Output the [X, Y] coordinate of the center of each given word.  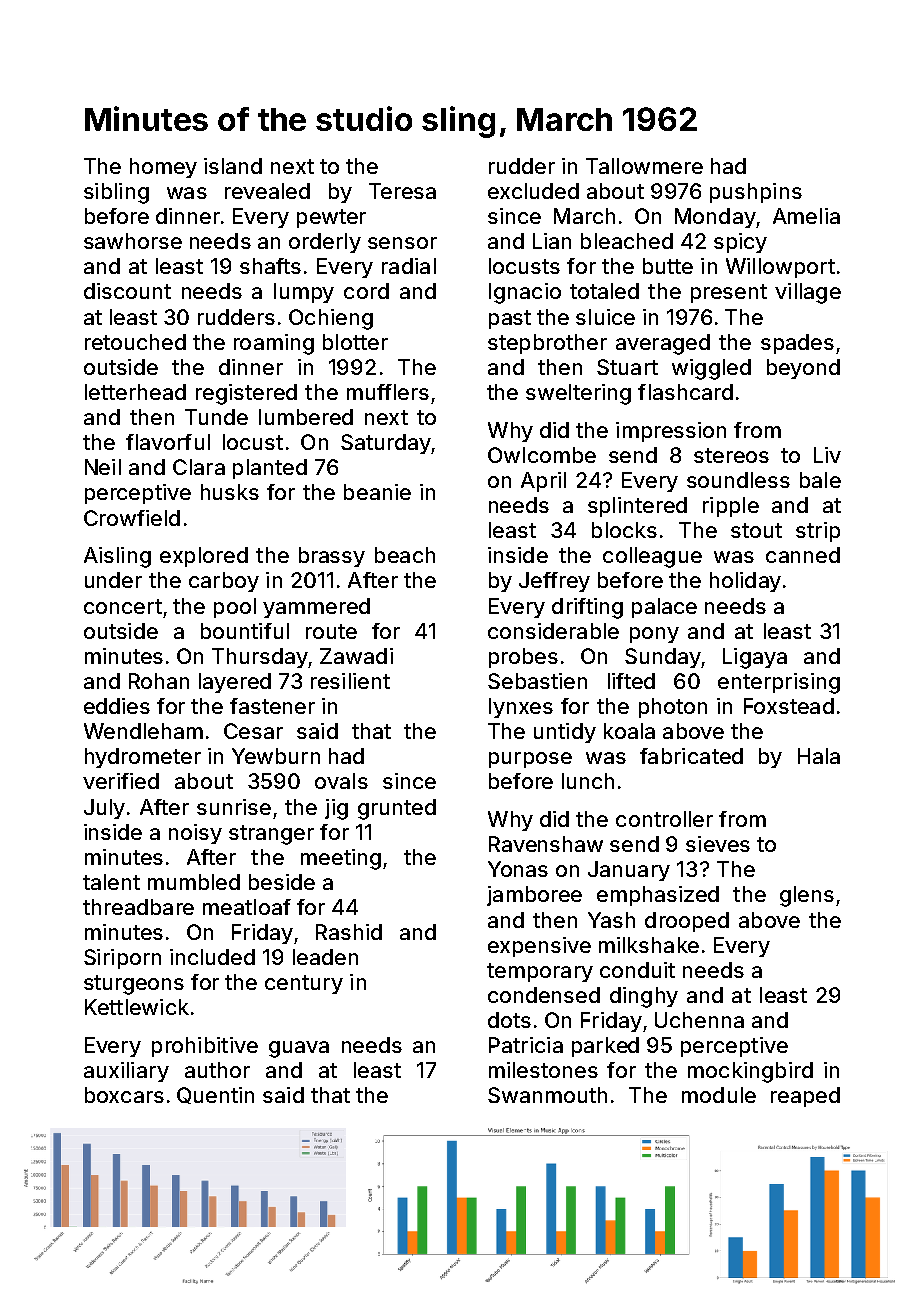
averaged [663, 344]
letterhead [135, 392]
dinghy [644, 997]
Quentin [215, 1095]
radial [409, 266]
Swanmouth [547, 1095]
